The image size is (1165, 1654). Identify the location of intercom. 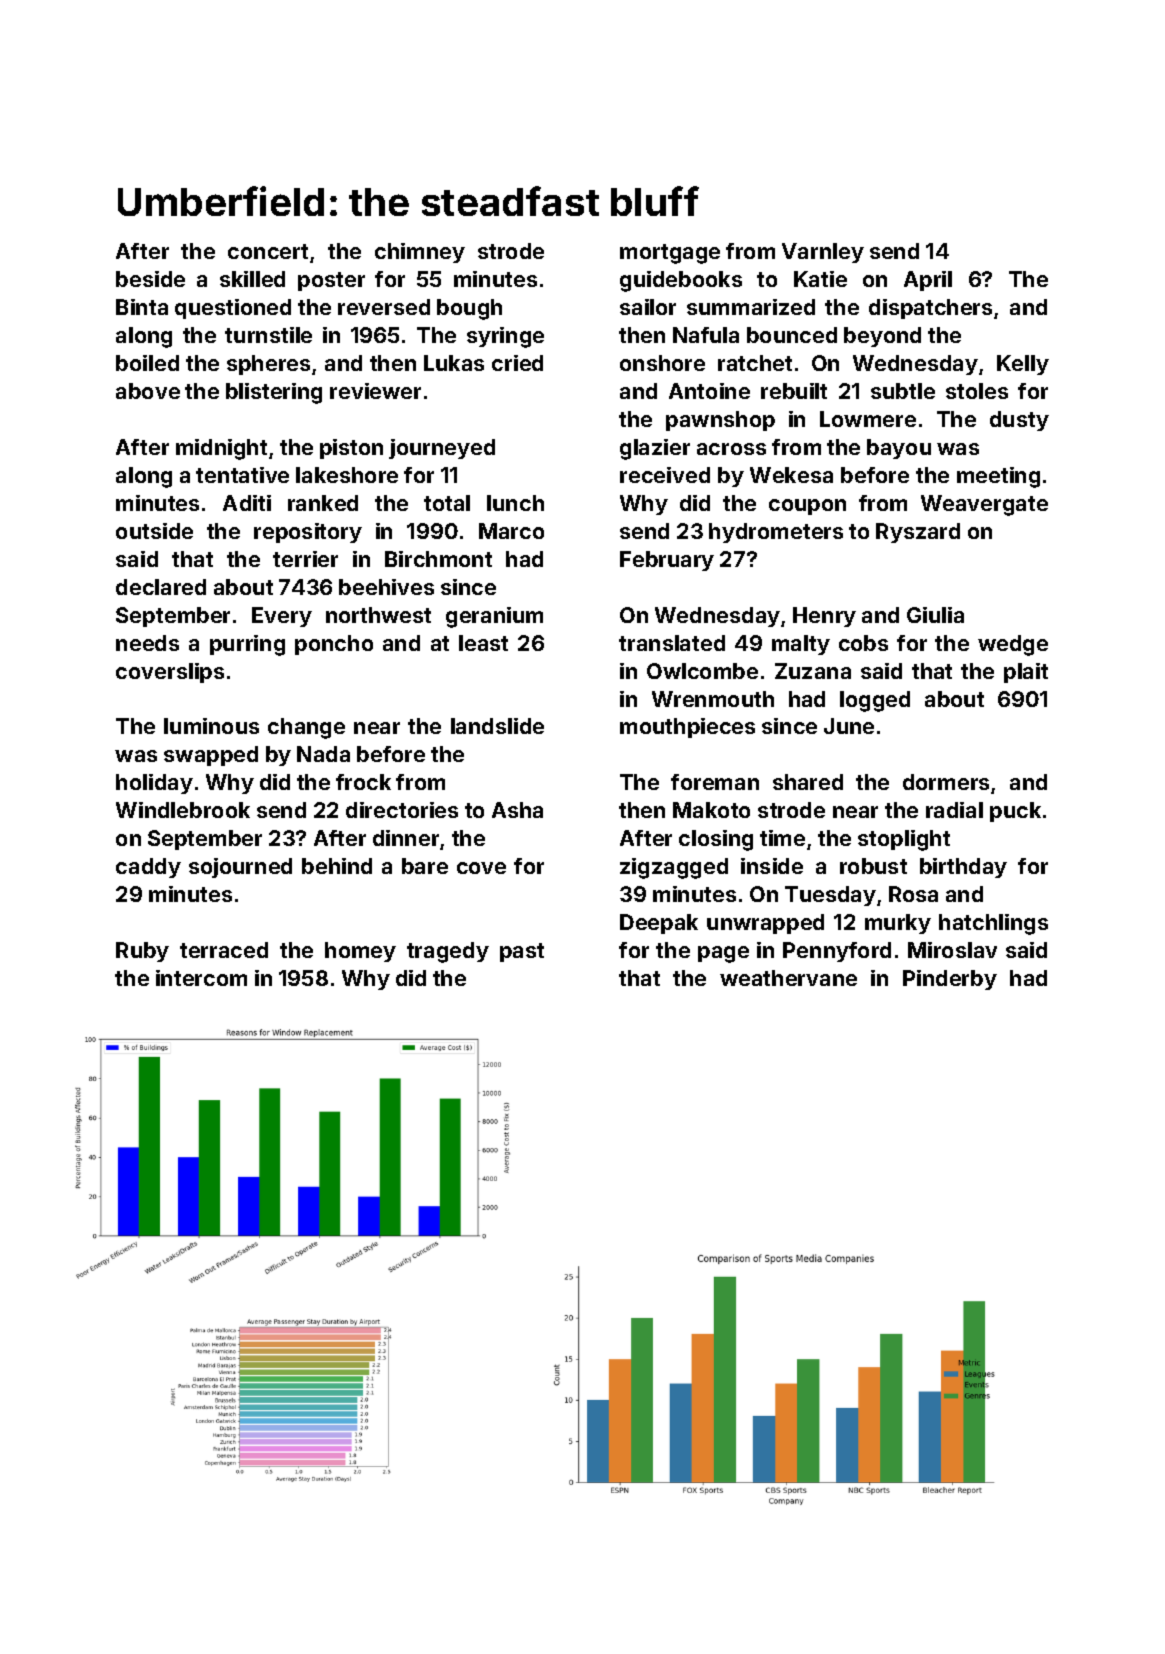
(201, 978).
